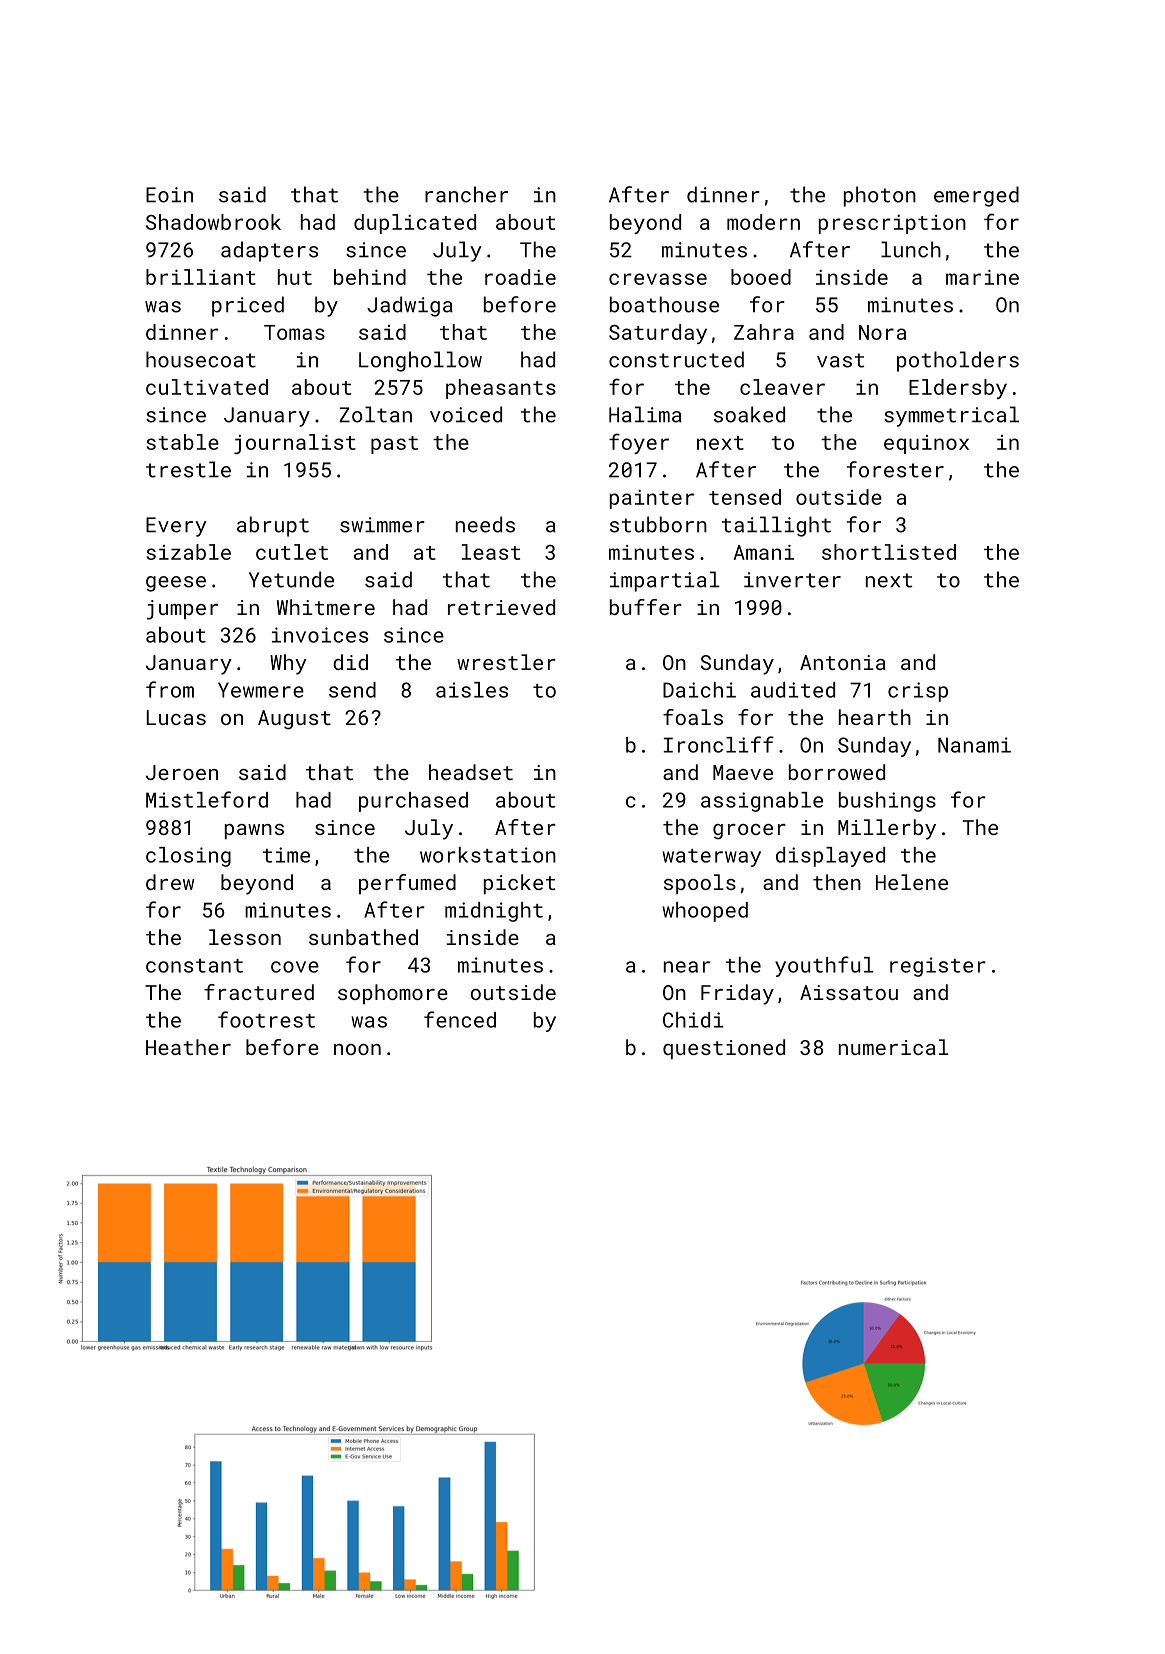 Image resolution: width=1165 pixels, height=1654 pixels. I want to click on questioned, so click(724, 1049).
